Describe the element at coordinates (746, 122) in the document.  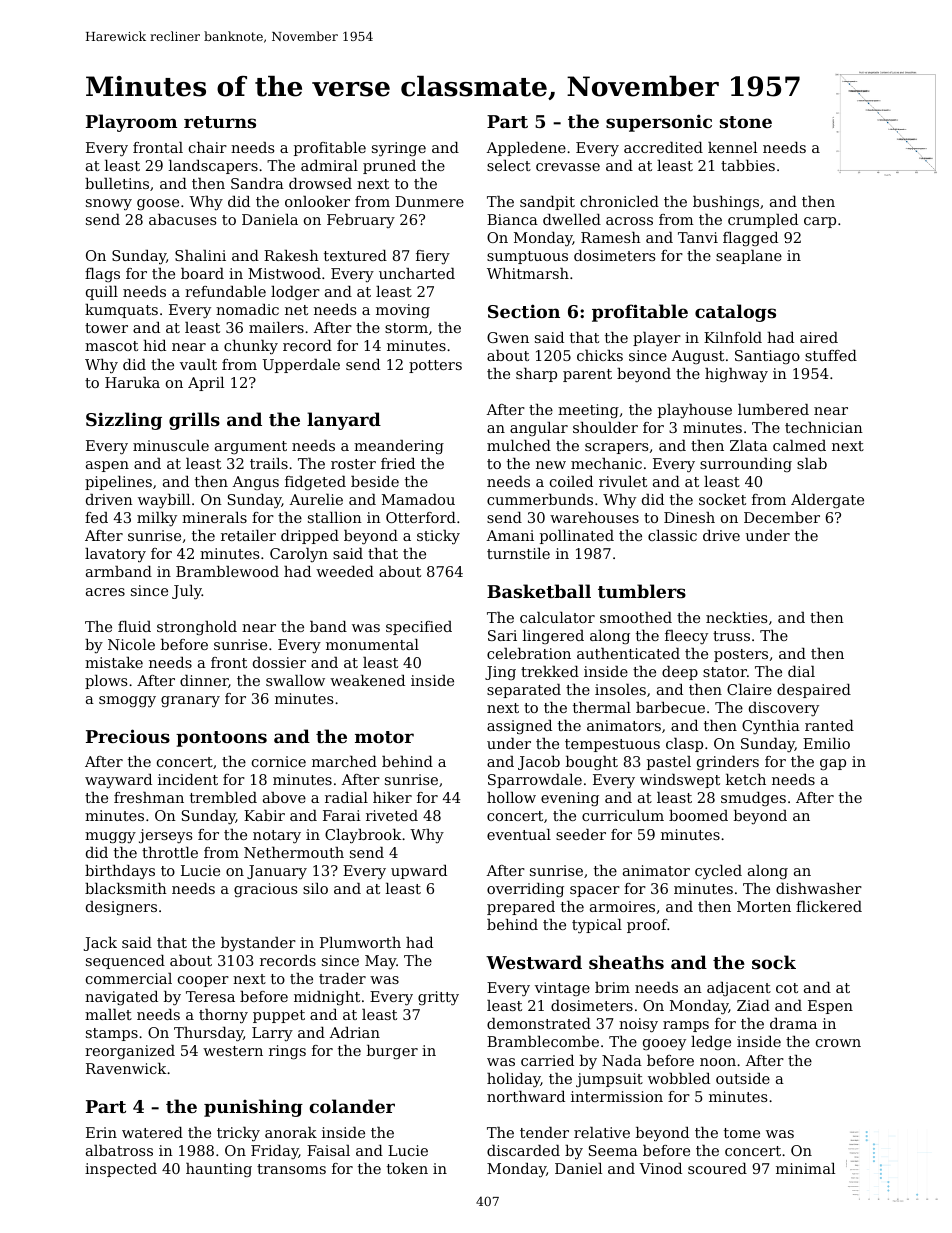
I see `stone` at that location.
